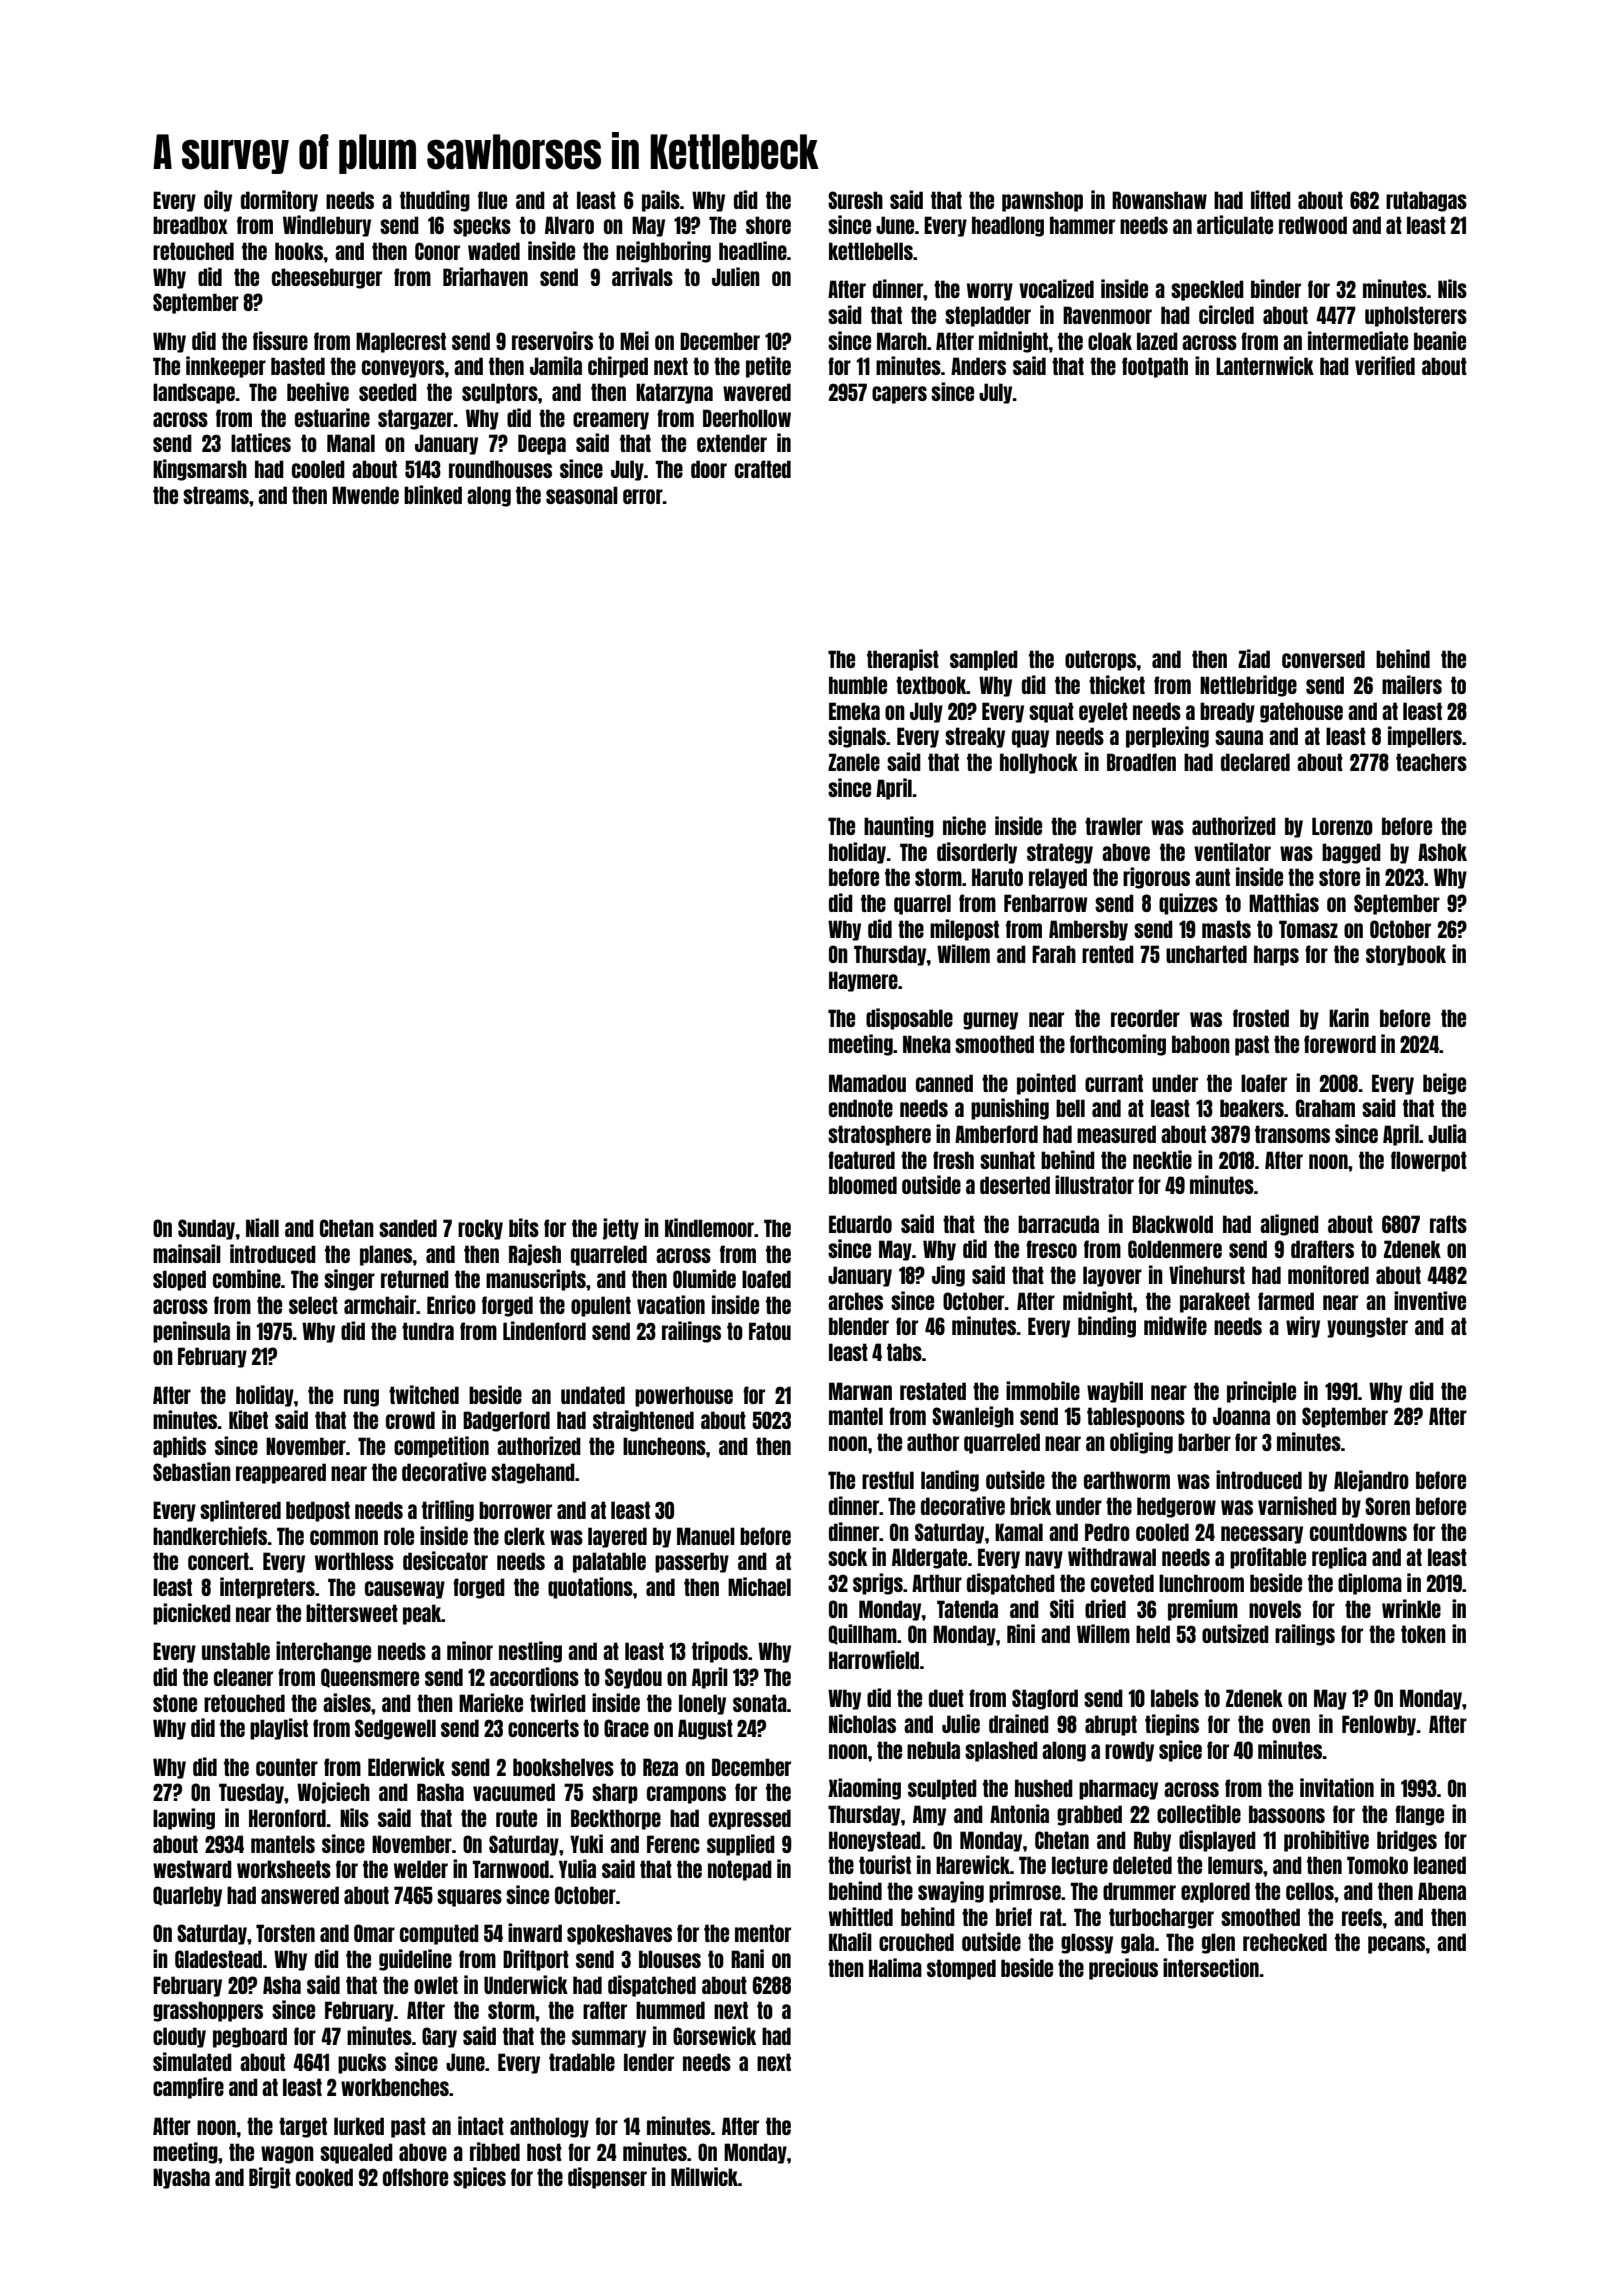 Image resolution: width=1620 pixels, height=2292 pixels. I want to click on Enrico, so click(451, 1304).
